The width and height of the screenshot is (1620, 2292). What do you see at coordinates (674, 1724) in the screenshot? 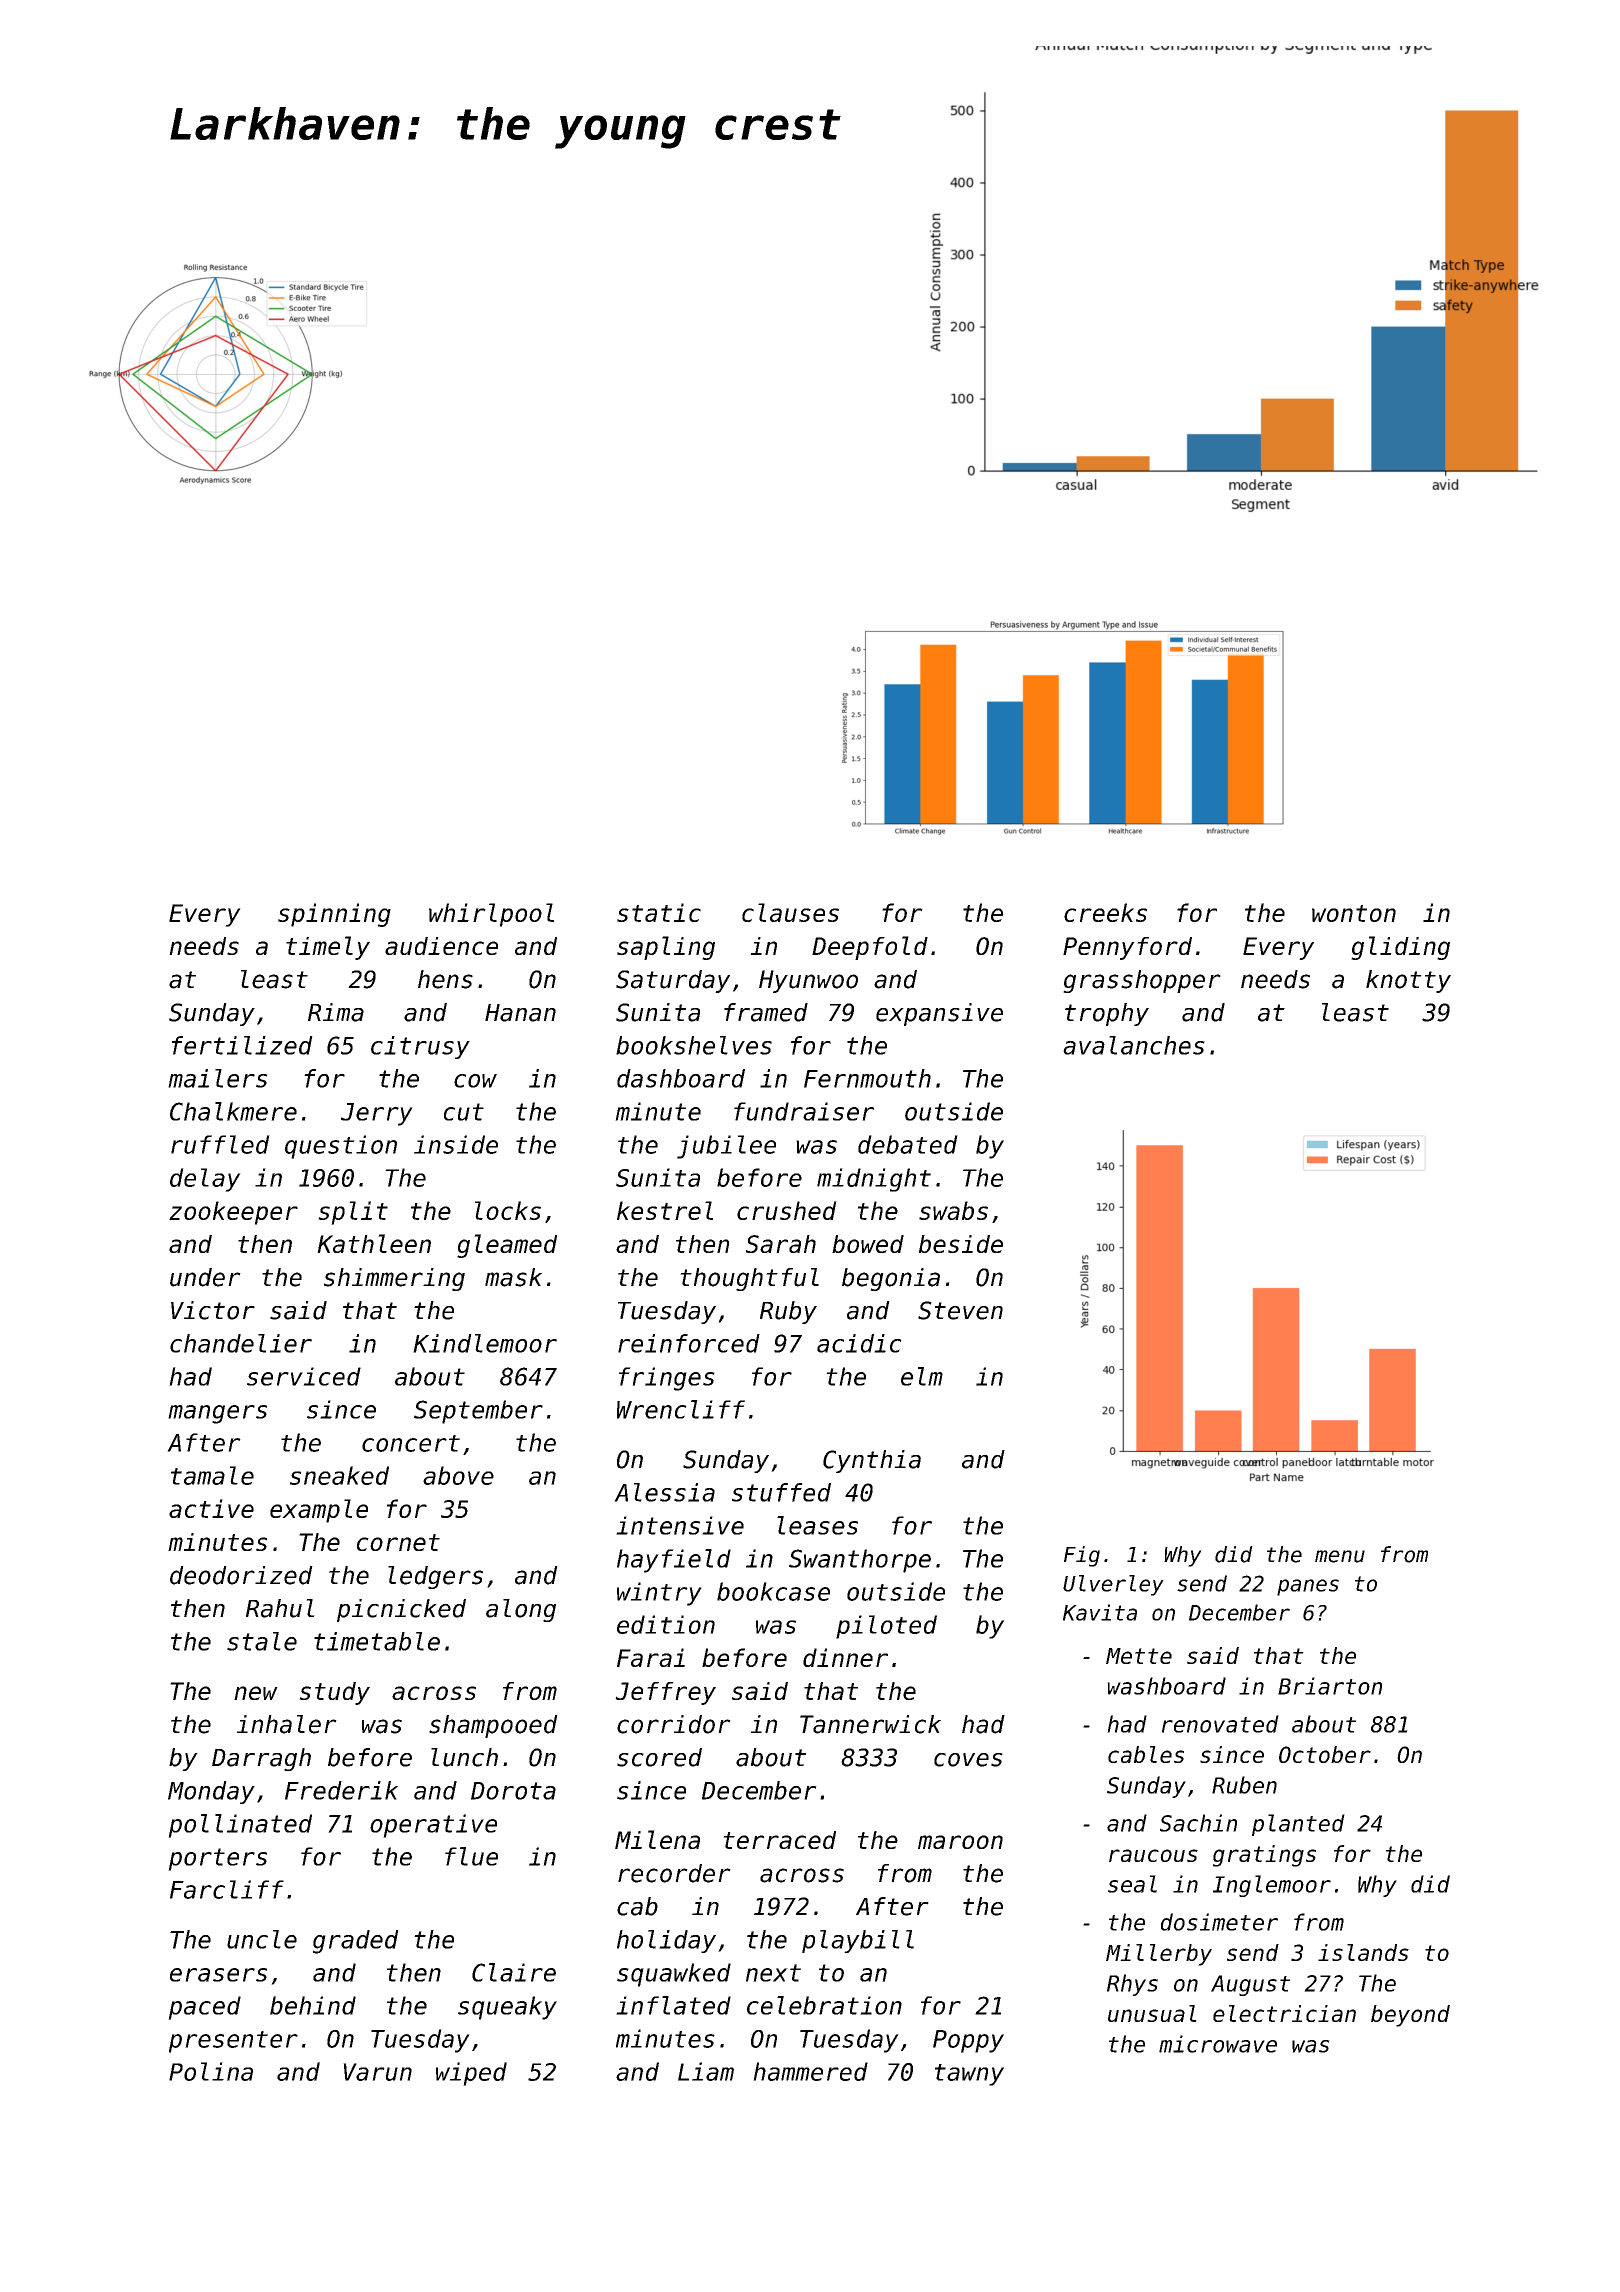
I see `corridor` at bounding box center [674, 1724].
